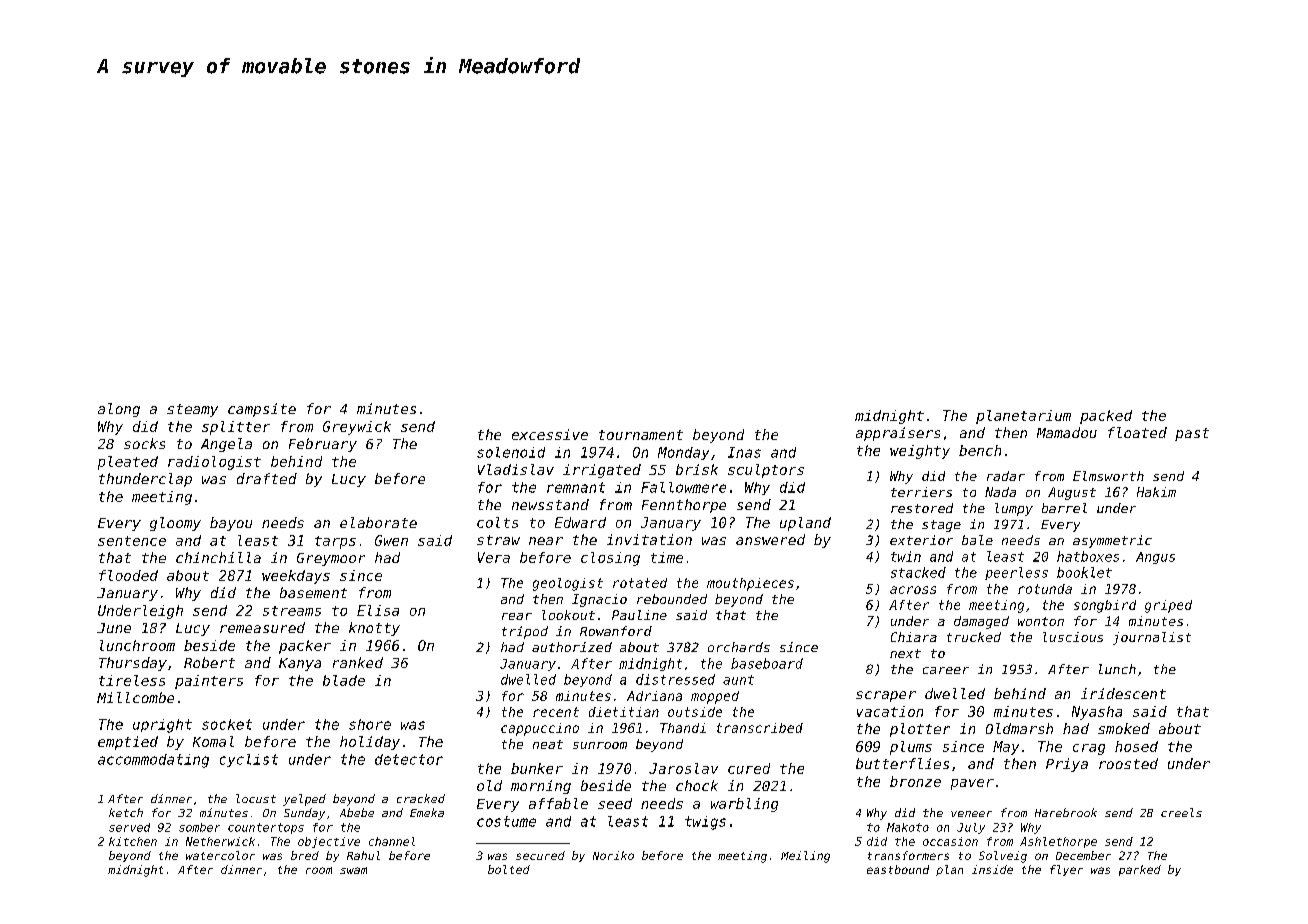  I want to click on peerless, so click(1016, 573).
